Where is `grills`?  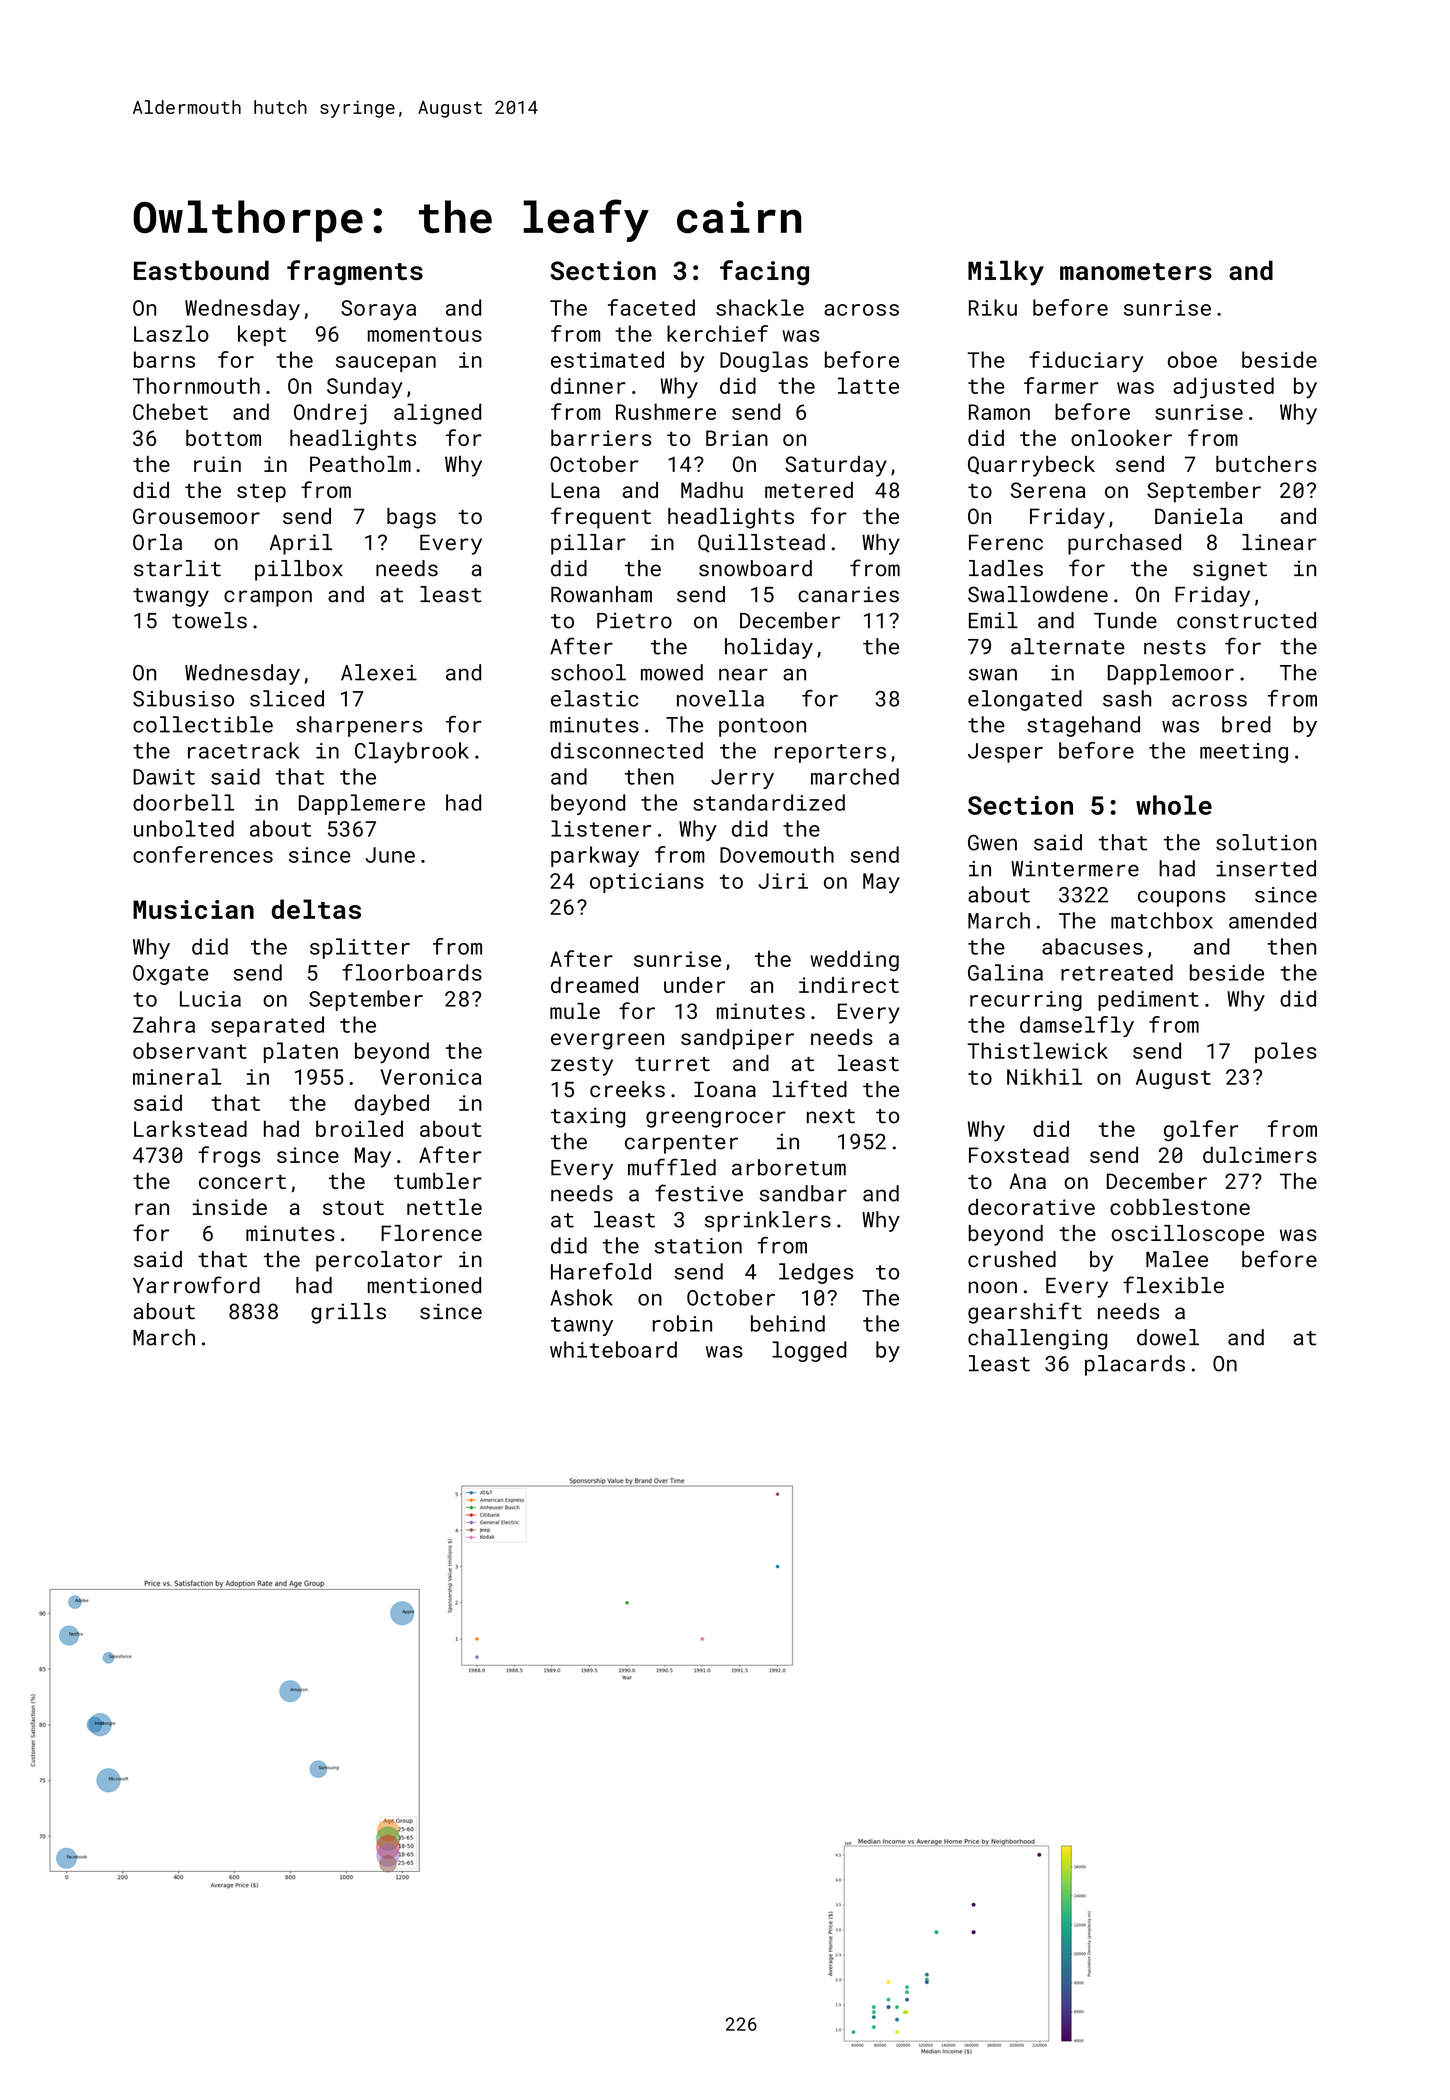 grills is located at coordinates (348, 1313).
